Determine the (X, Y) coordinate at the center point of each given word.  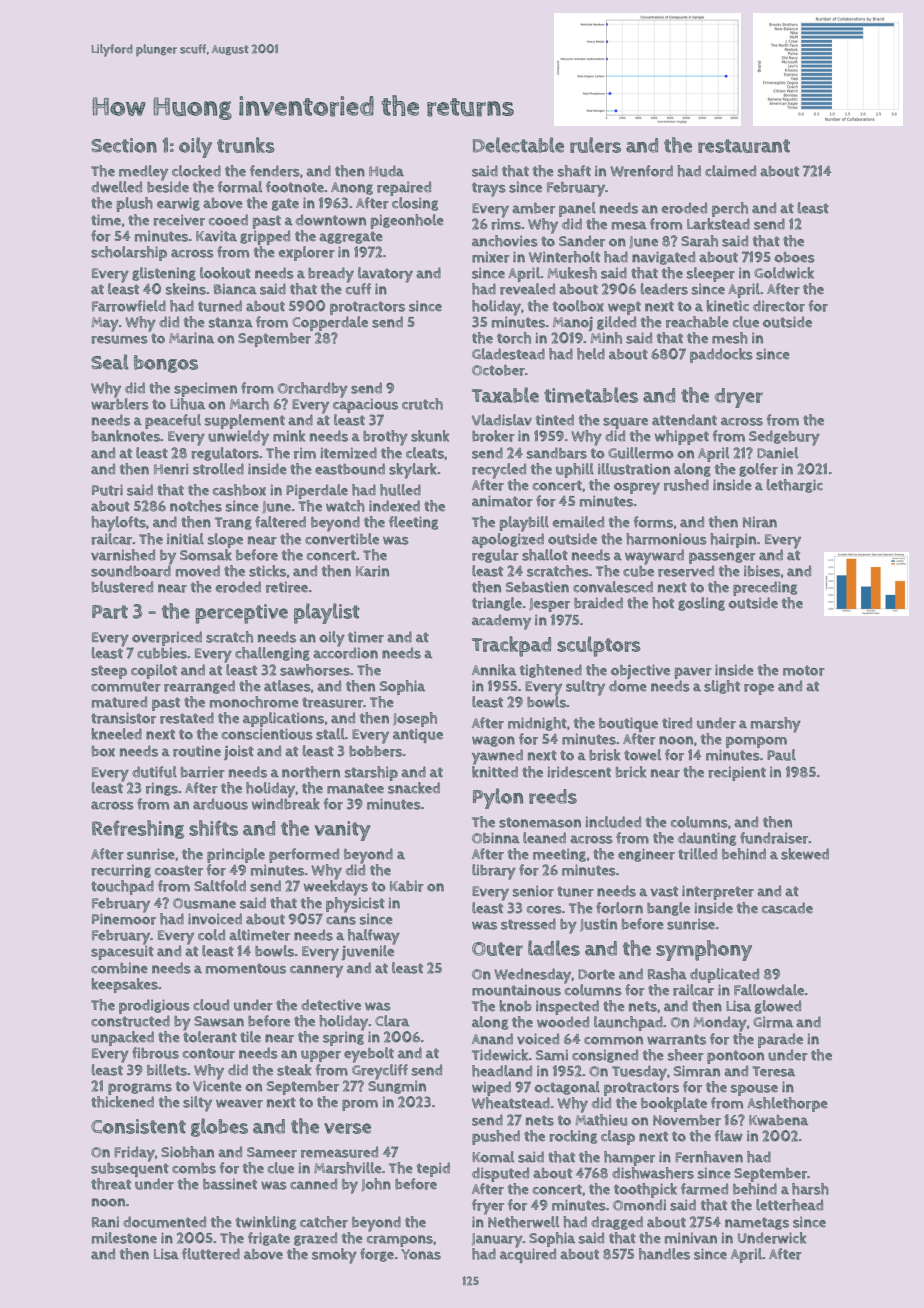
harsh (810, 1189)
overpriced (167, 638)
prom (360, 1105)
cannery (316, 971)
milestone (124, 1238)
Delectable (518, 145)
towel (642, 755)
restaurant (744, 146)
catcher (324, 1222)
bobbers (375, 751)
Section (124, 145)
